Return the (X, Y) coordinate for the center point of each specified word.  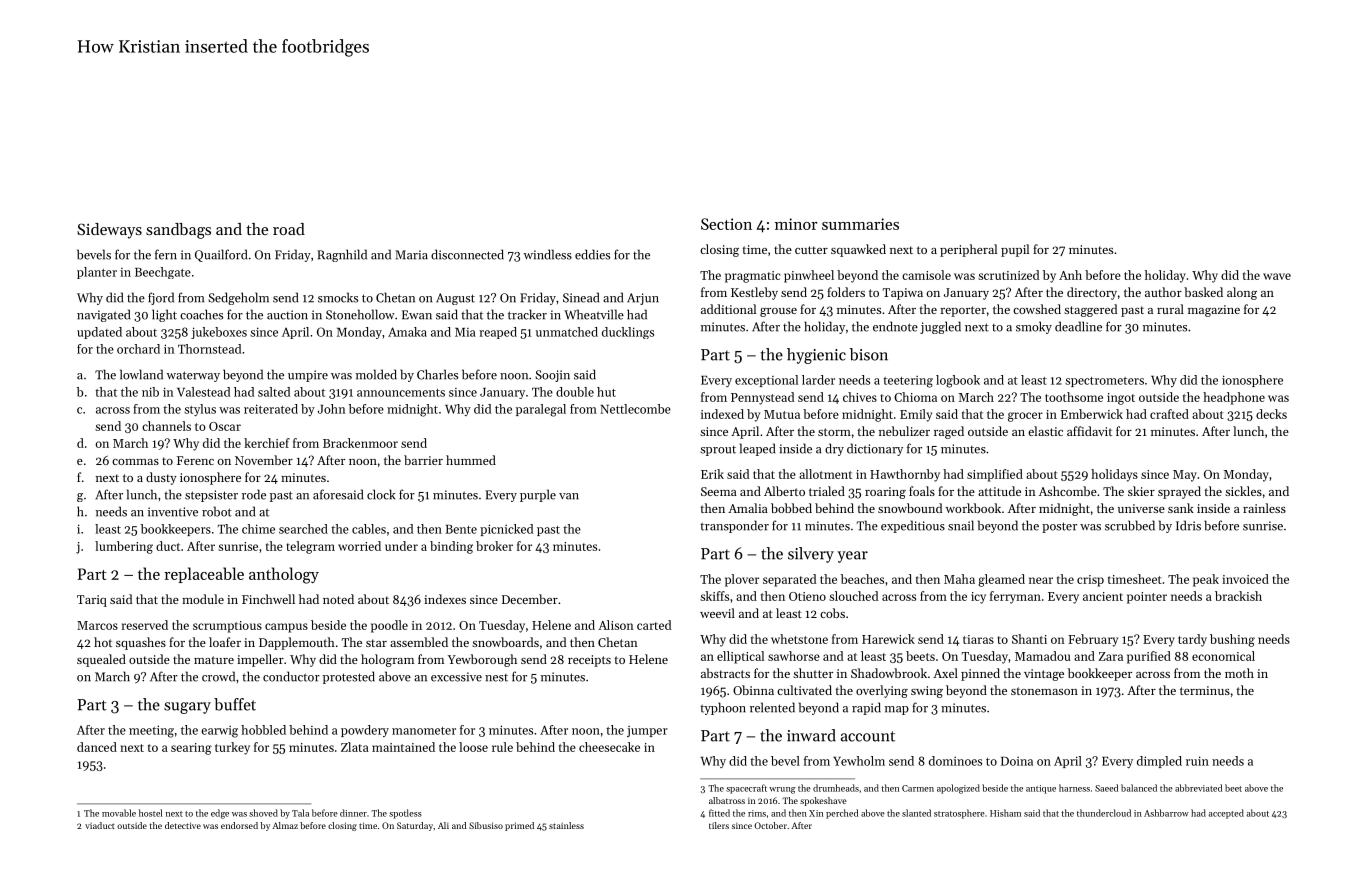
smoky (1034, 327)
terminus (1205, 690)
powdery (365, 731)
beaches (862, 579)
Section (726, 224)
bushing (1232, 640)
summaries (860, 224)
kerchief (267, 443)
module (203, 599)
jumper (647, 731)
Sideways (109, 231)
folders (846, 292)
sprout (718, 451)
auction (287, 315)
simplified (995, 475)
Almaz (285, 825)
